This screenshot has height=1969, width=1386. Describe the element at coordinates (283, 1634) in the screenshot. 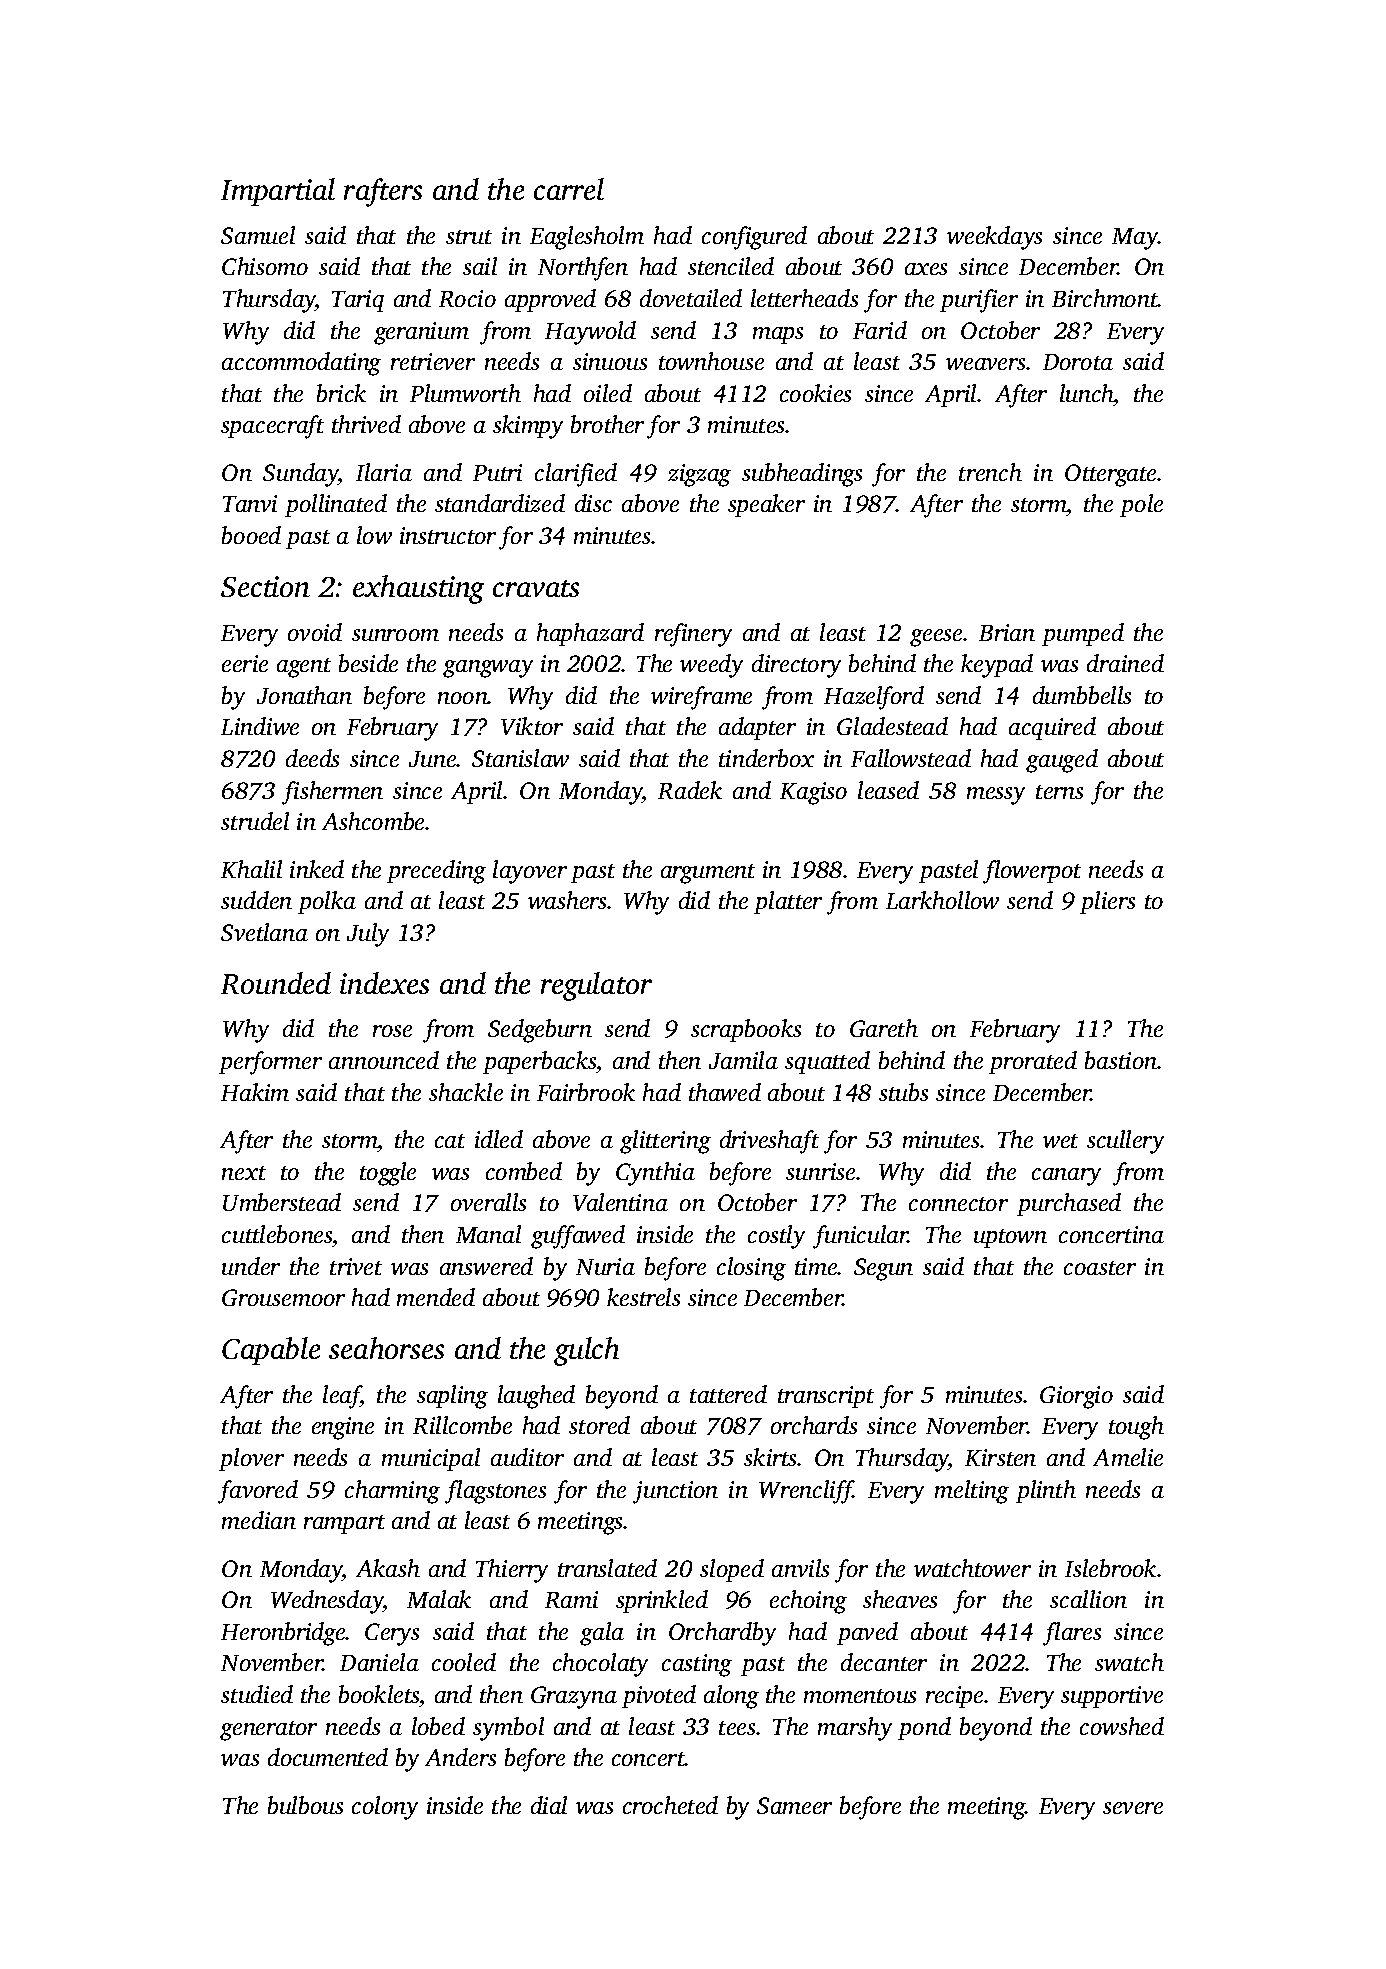

I see `Heronbridge` at that location.
